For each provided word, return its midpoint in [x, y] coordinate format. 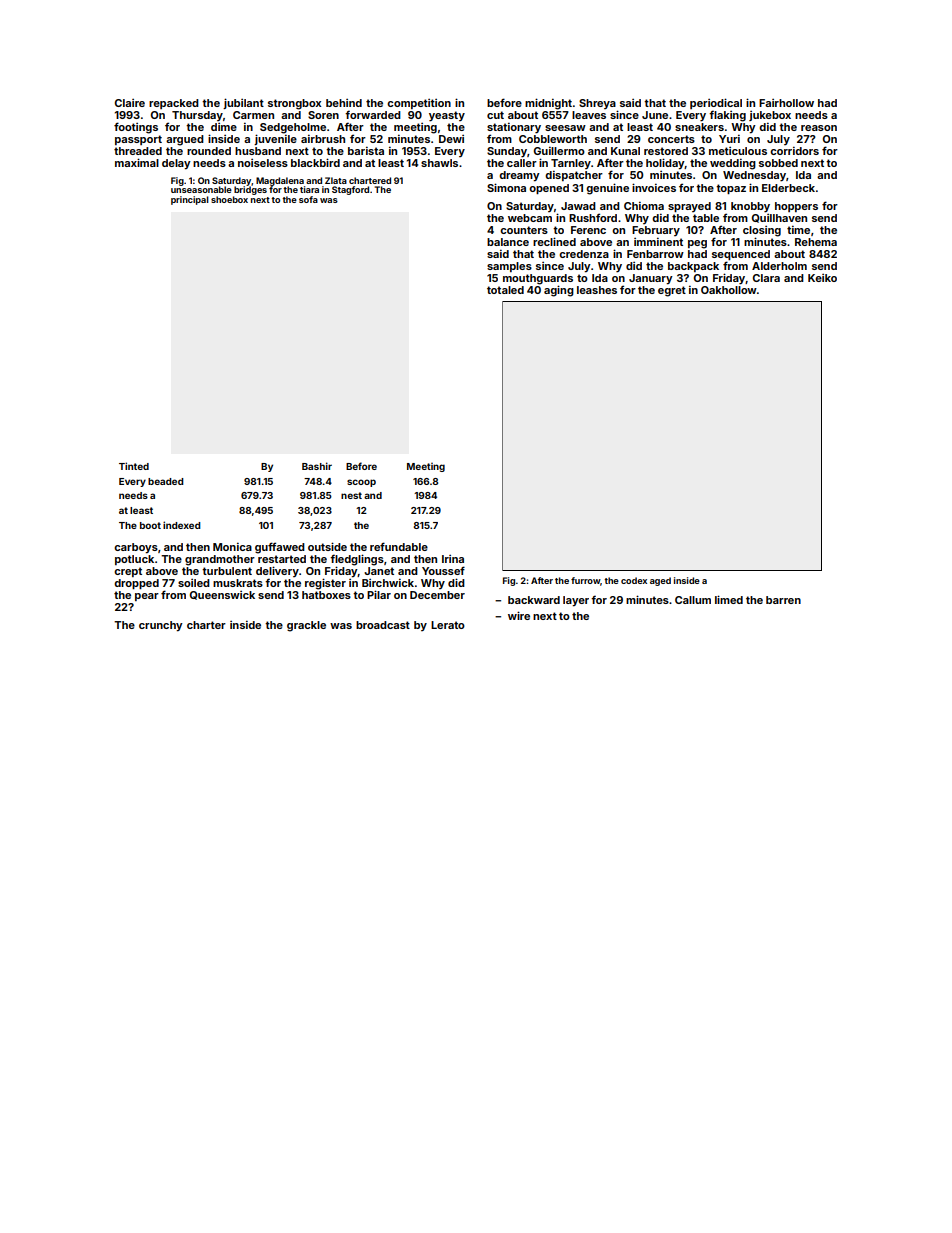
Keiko [822, 278]
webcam [530, 218]
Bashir [317, 466]
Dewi [451, 139]
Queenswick [222, 595]
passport [138, 140]
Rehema [816, 242]
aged [660, 581]
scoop [361, 483]
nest [351, 495]
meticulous [738, 151]
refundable [399, 546]
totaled [505, 290]
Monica [232, 547]
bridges [250, 190]
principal [190, 200]
